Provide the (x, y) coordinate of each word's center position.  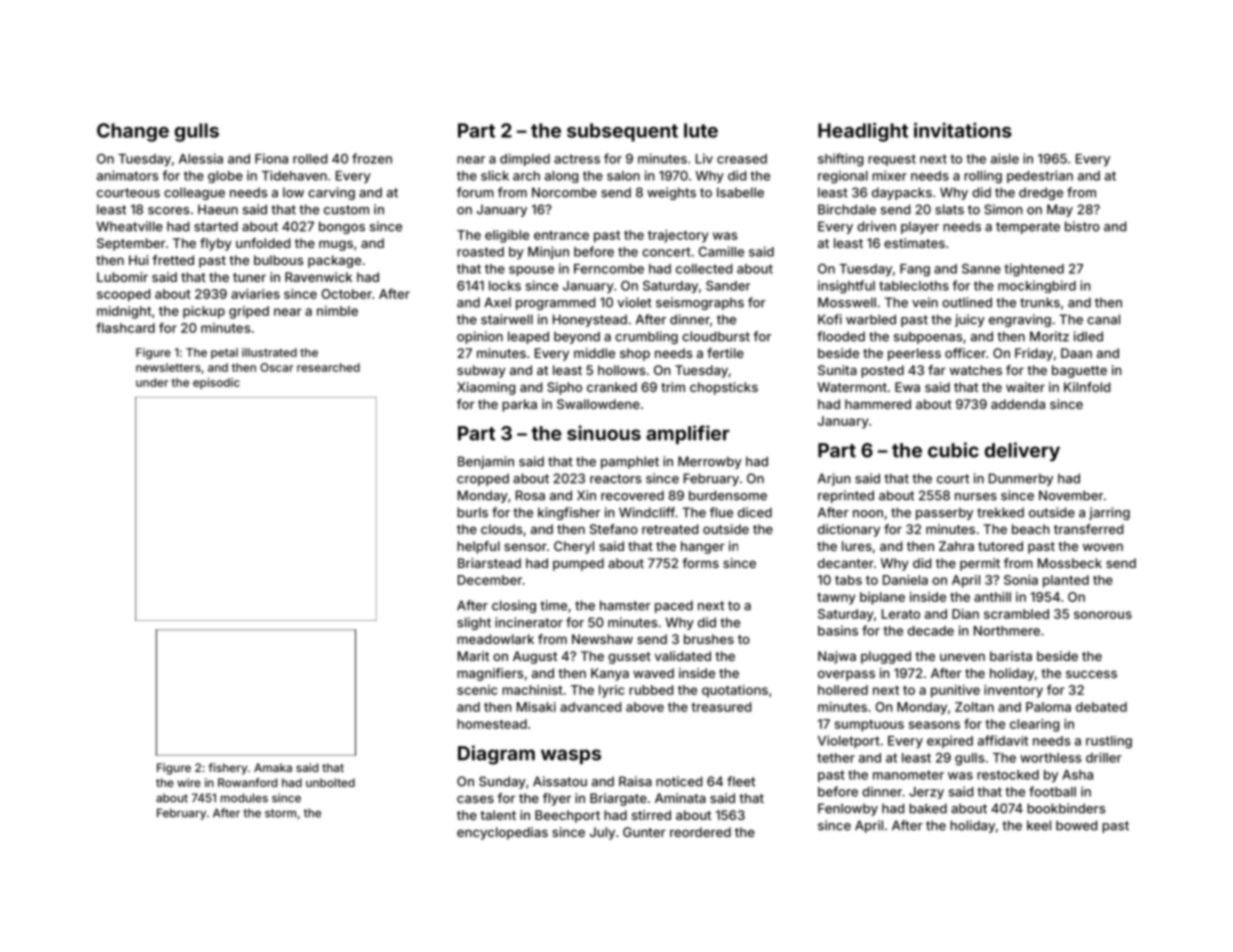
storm (280, 813)
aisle (1005, 158)
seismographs (700, 303)
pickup (204, 312)
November (1071, 495)
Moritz (1049, 336)
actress (577, 159)
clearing (1035, 725)
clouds (501, 529)
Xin (586, 495)
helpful (478, 547)
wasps (571, 756)
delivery (1022, 452)
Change (133, 132)
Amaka (273, 767)
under (152, 382)
